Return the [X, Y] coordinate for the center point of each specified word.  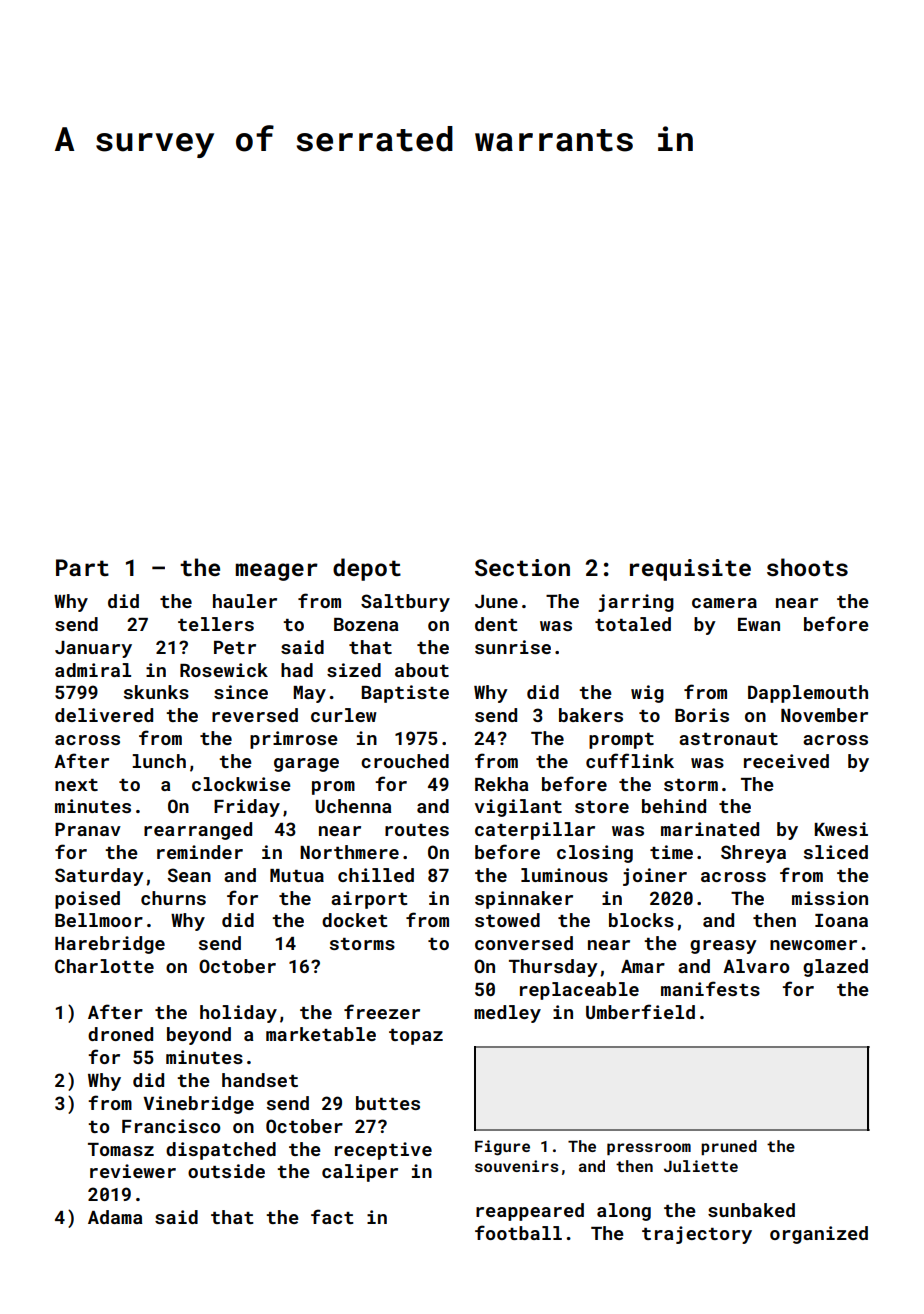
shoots [807, 567]
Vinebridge [198, 1105]
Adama [115, 1217]
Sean [189, 875]
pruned [729, 1147]
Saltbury [405, 603]
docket [354, 920]
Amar [643, 966]
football [518, 1232]
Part [82, 567]
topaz [416, 1037]
